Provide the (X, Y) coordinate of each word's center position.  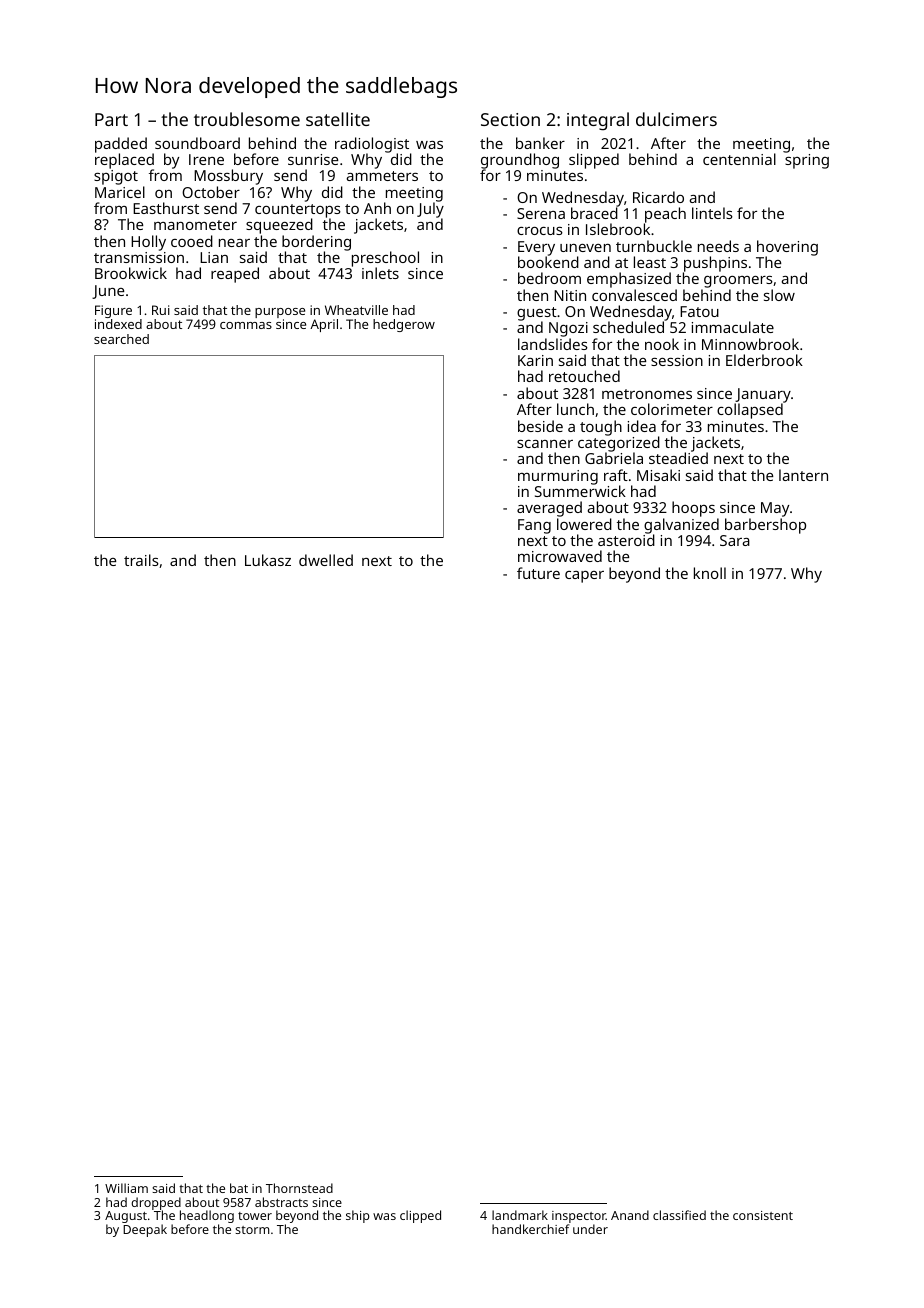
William (126, 1188)
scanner (545, 444)
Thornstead (299, 1188)
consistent (763, 1215)
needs (718, 246)
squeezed (279, 226)
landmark (520, 1215)
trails (141, 560)
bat (239, 1188)
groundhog (520, 161)
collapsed (750, 411)
